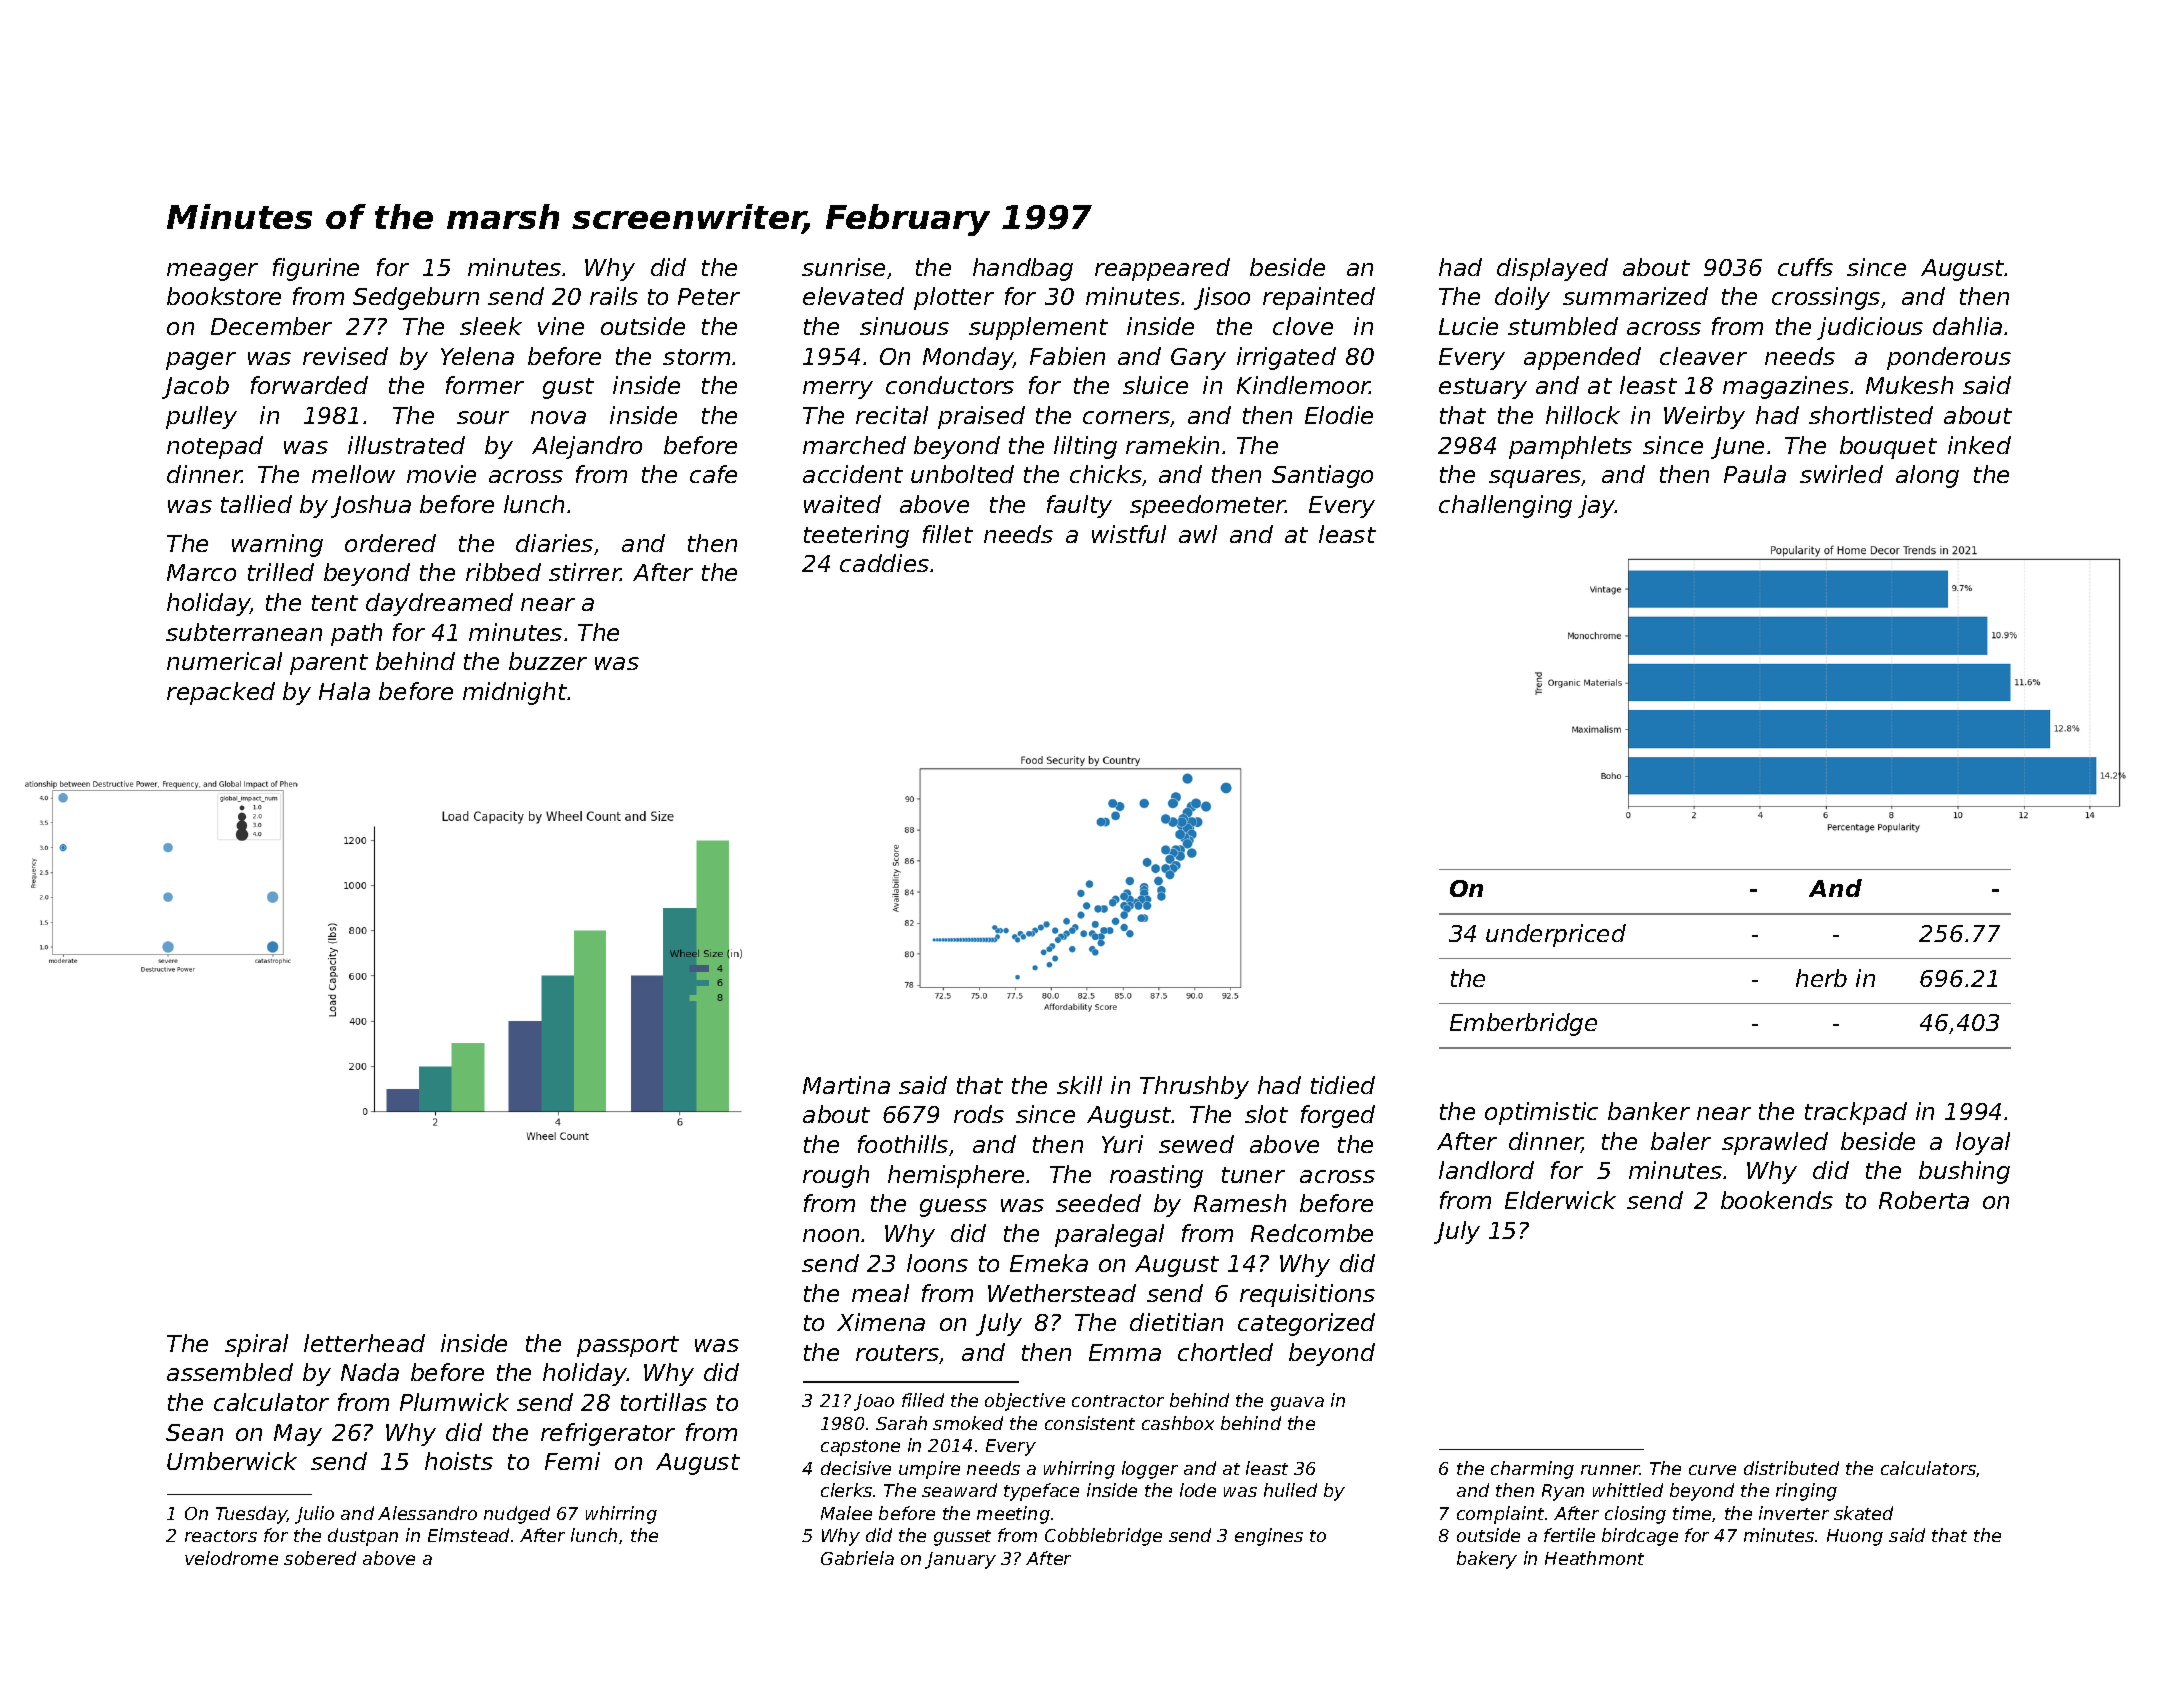 This screenshot has height=1683, width=2178. I want to click on stirrer, so click(585, 572).
